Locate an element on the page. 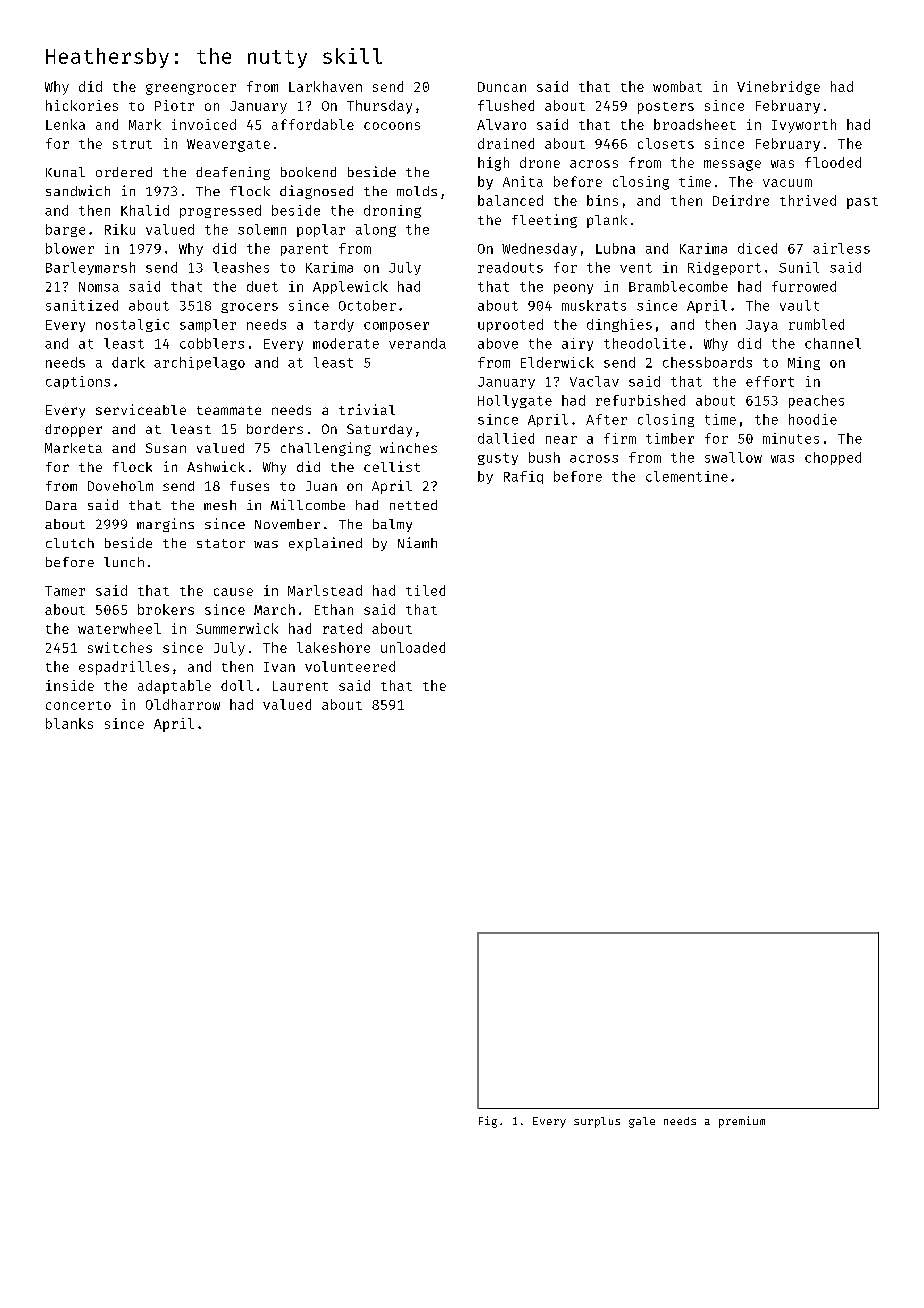  volunteered is located at coordinates (350, 666).
